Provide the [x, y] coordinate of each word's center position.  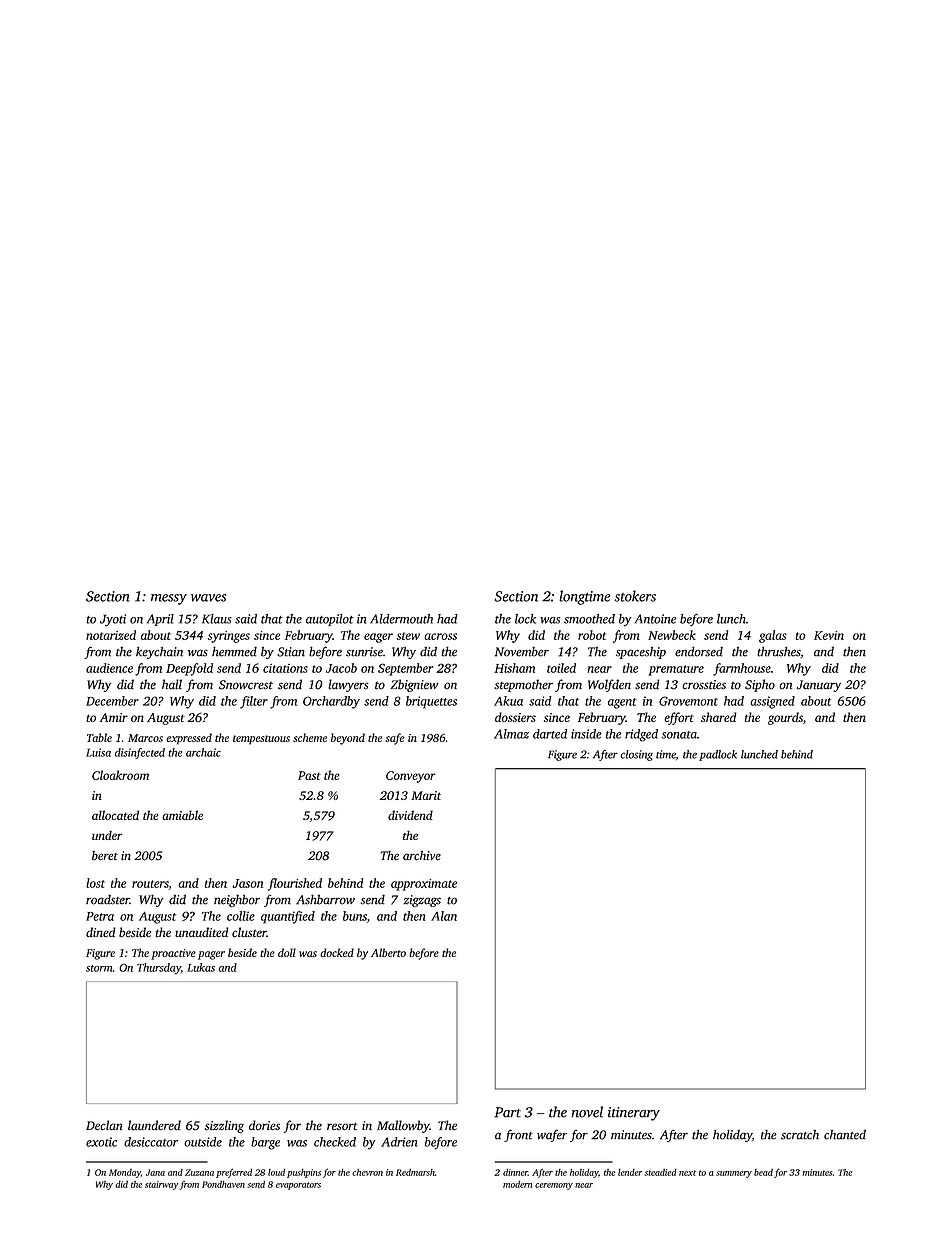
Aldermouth [401, 619]
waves [208, 598]
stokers [635, 596]
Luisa [98, 752]
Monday [125, 1173]
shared [718, 717]
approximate [424, 885]
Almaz [511, 734]
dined [101, 932]
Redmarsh [415, 1172]
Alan [444, 916]
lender [630, 1172]
